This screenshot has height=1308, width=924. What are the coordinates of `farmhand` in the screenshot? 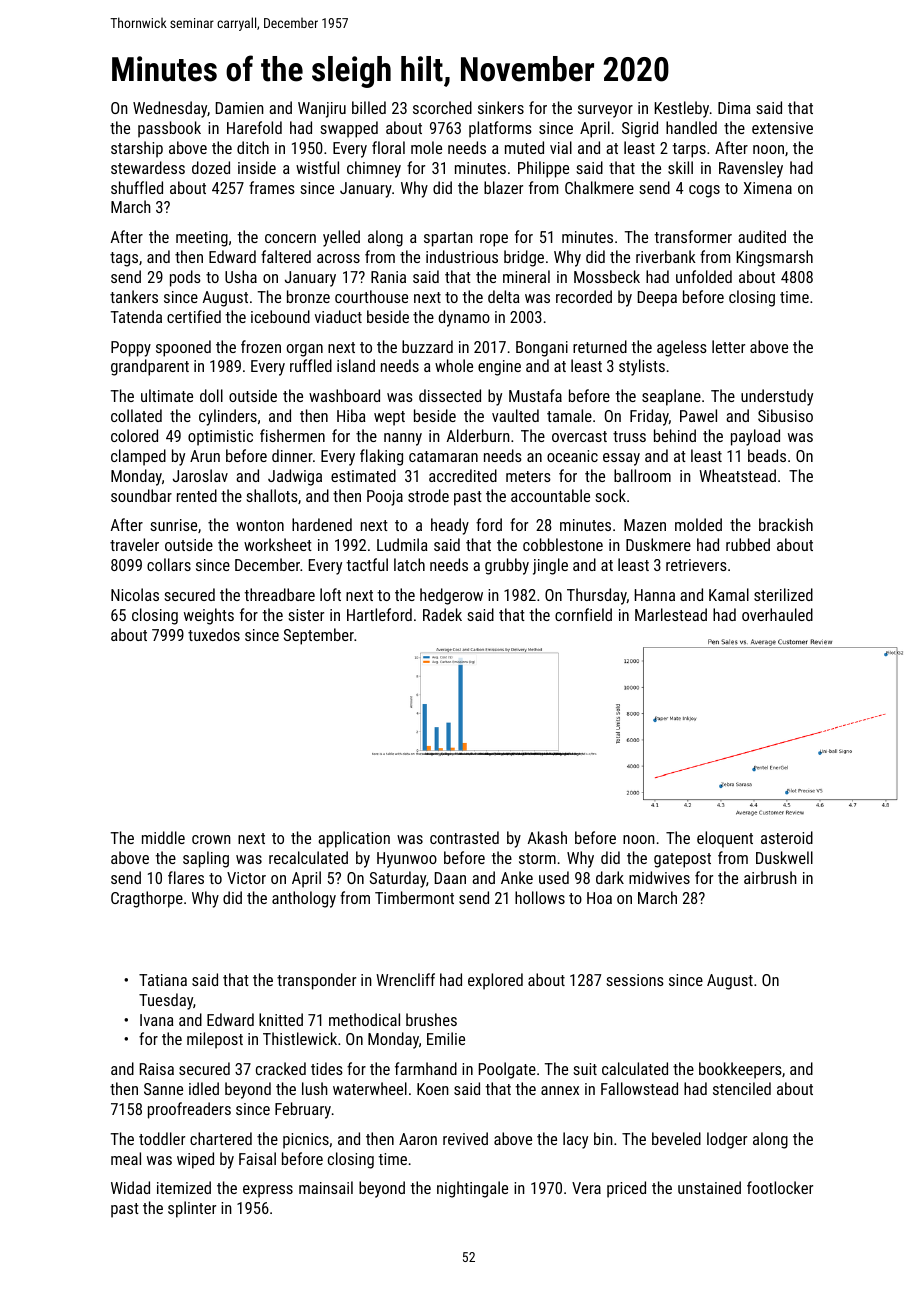 It's located at (426, 1068).
